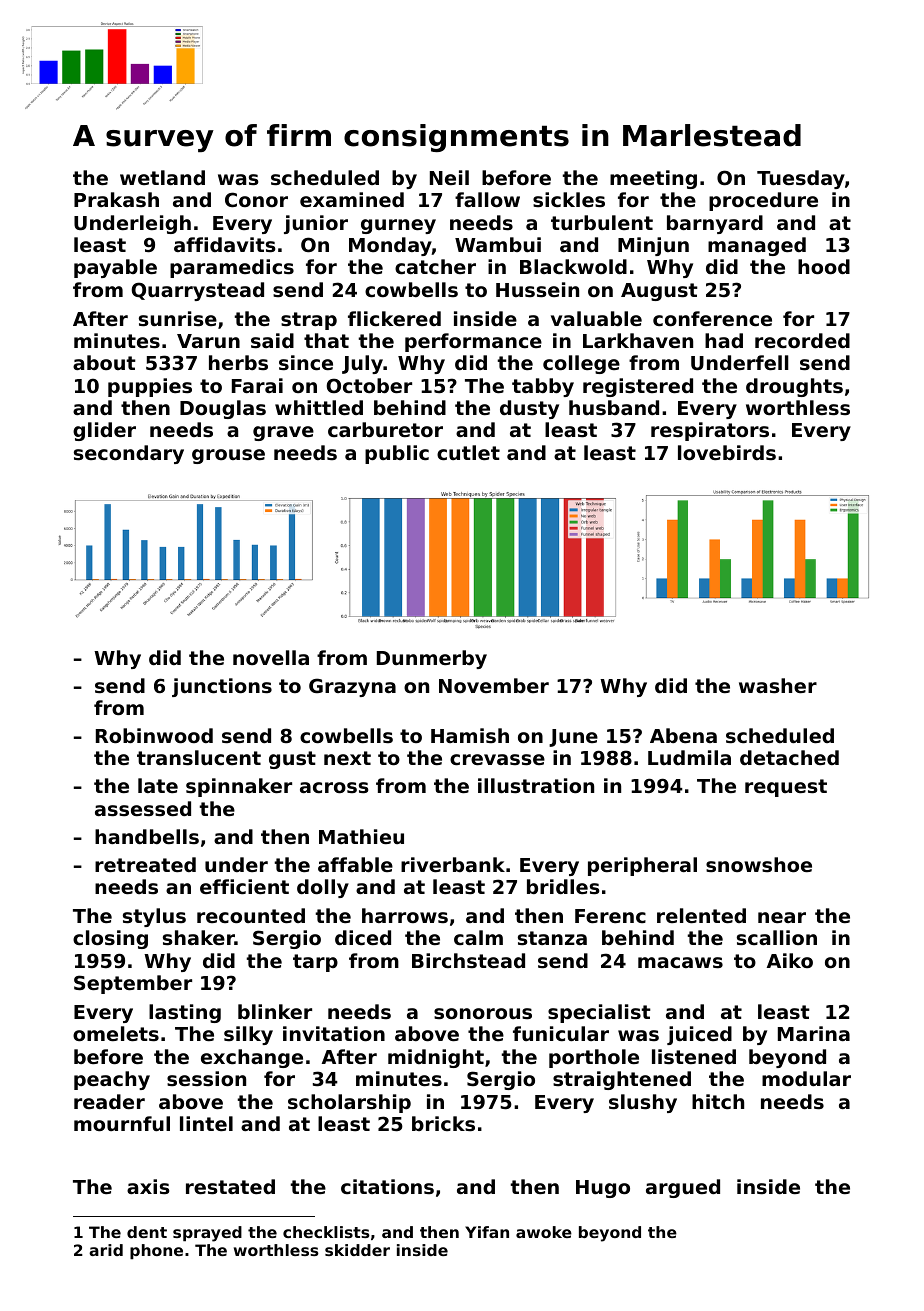  Describe the element at coordinates (145, 864) in the screenshot. I see `retreated` at that location.
